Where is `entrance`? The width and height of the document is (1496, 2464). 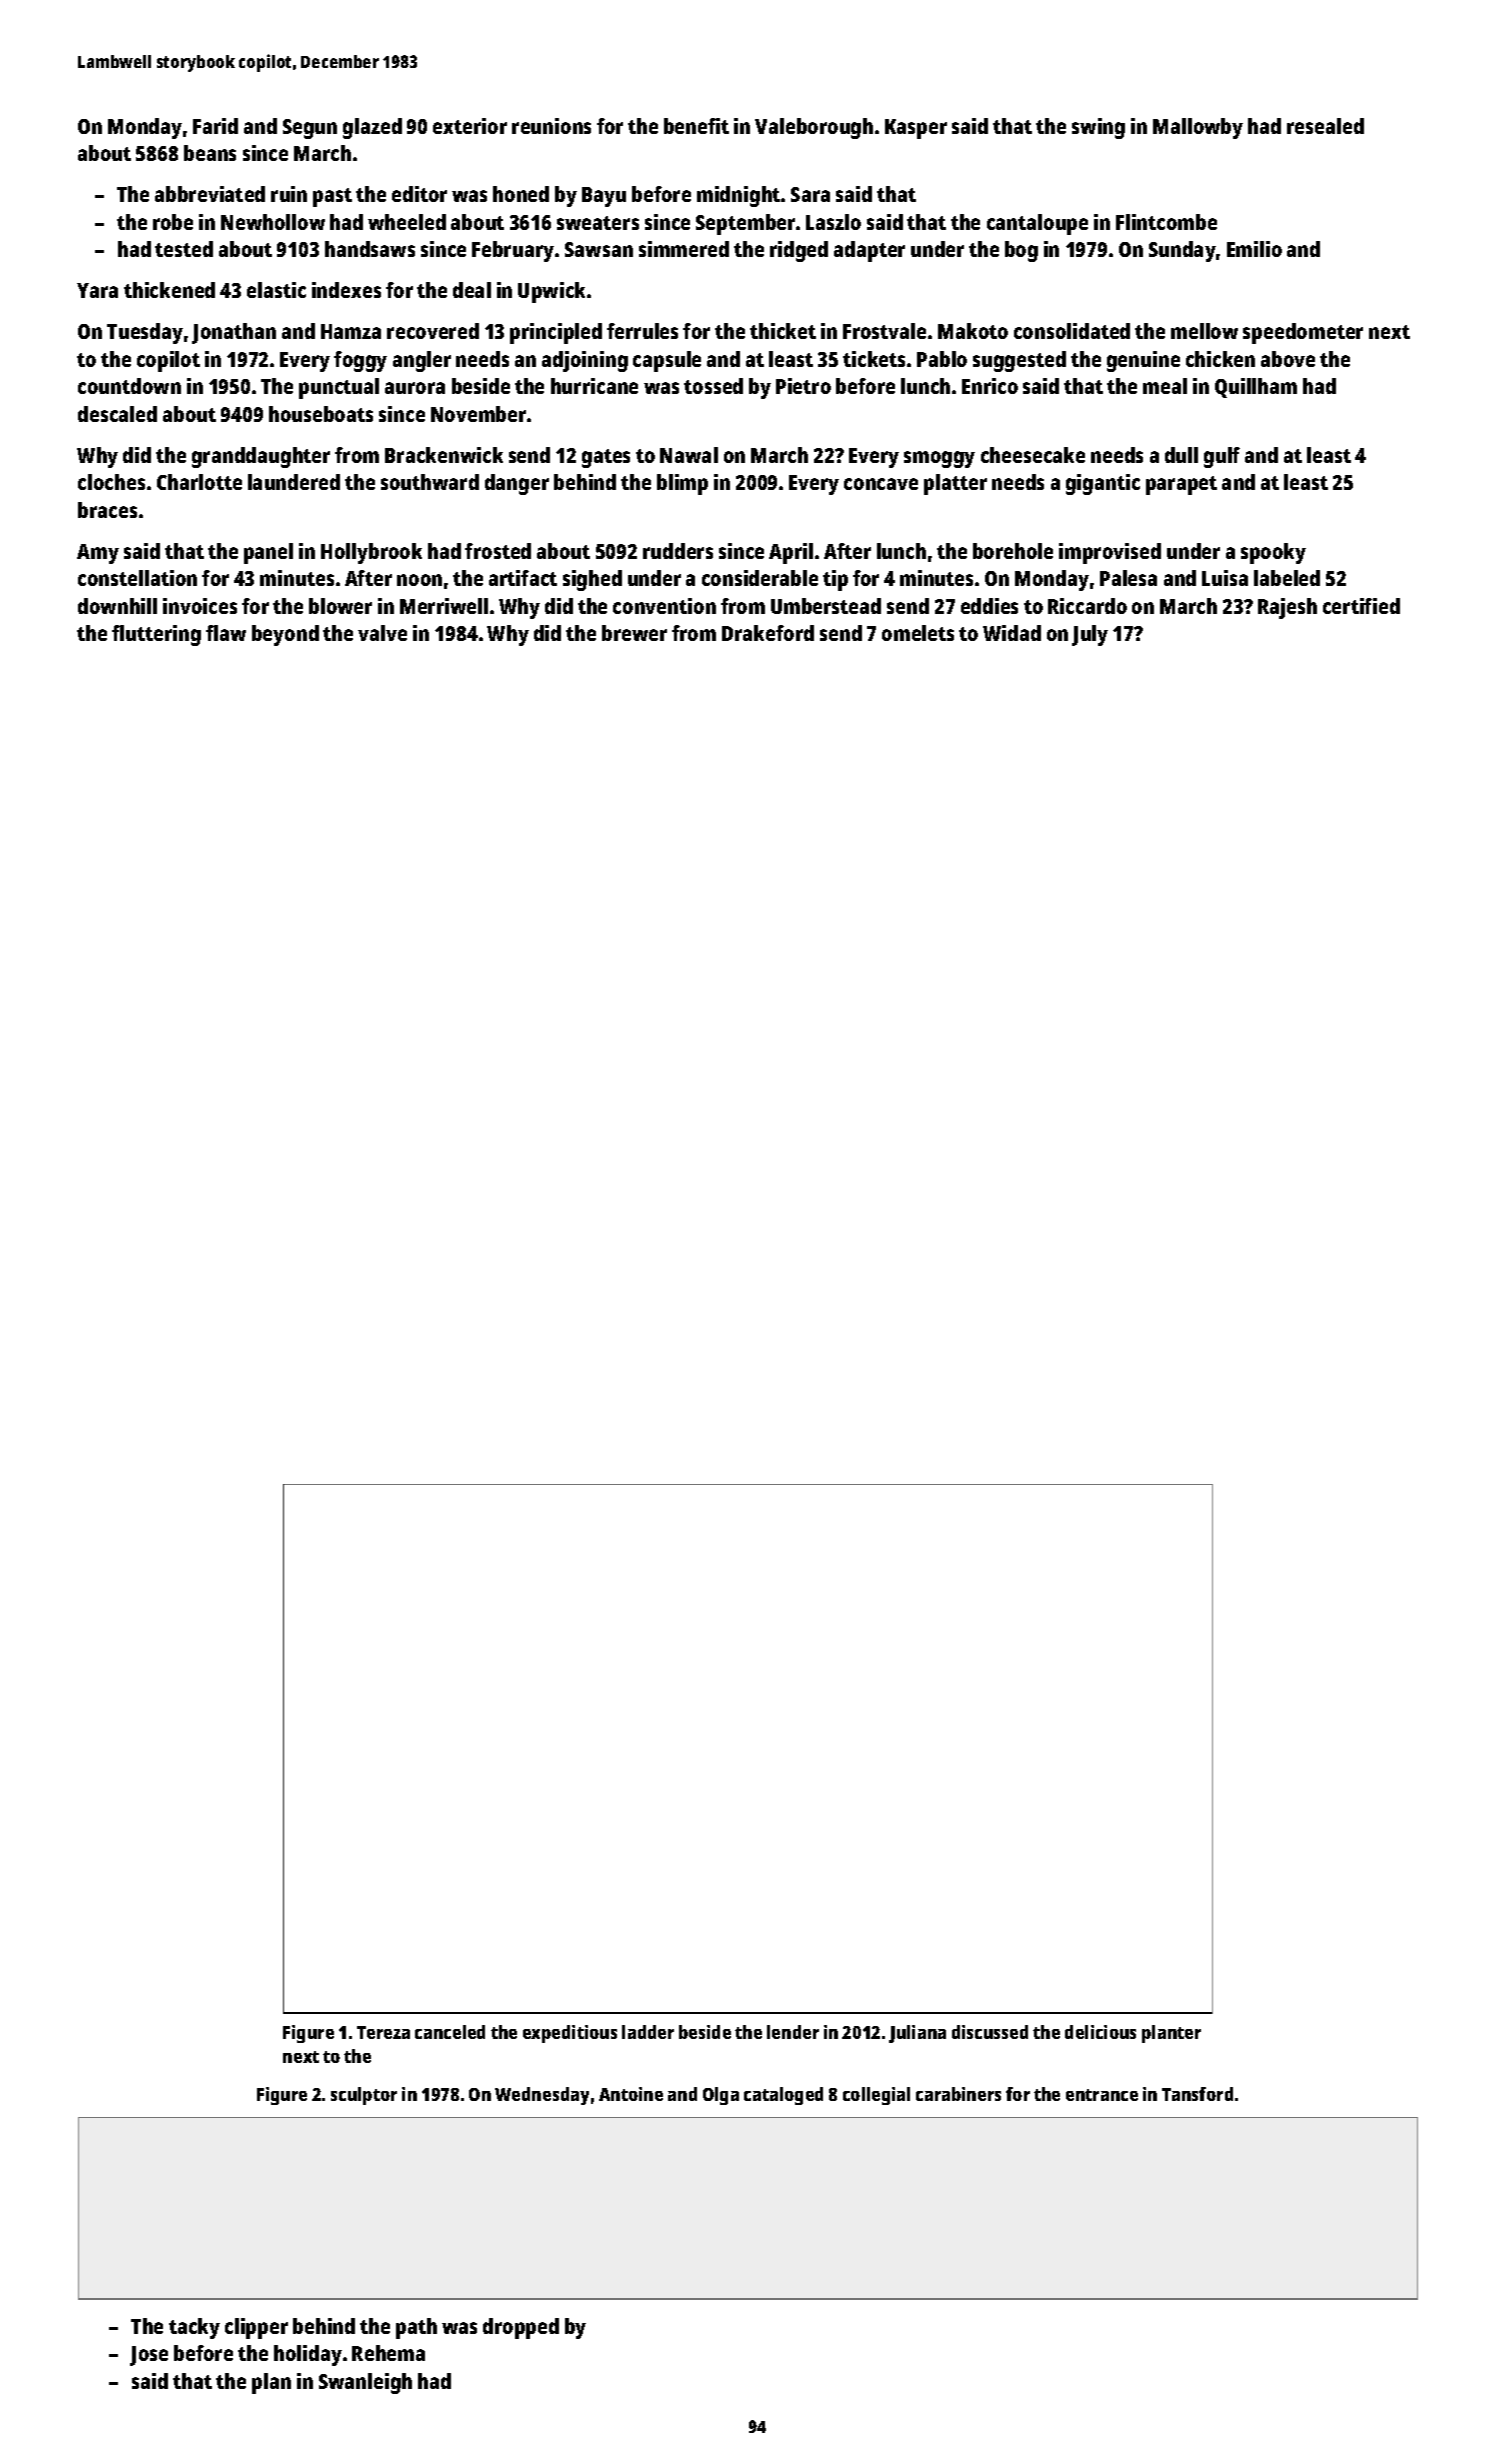 entrance is located at coordinates (1102, 2095).
